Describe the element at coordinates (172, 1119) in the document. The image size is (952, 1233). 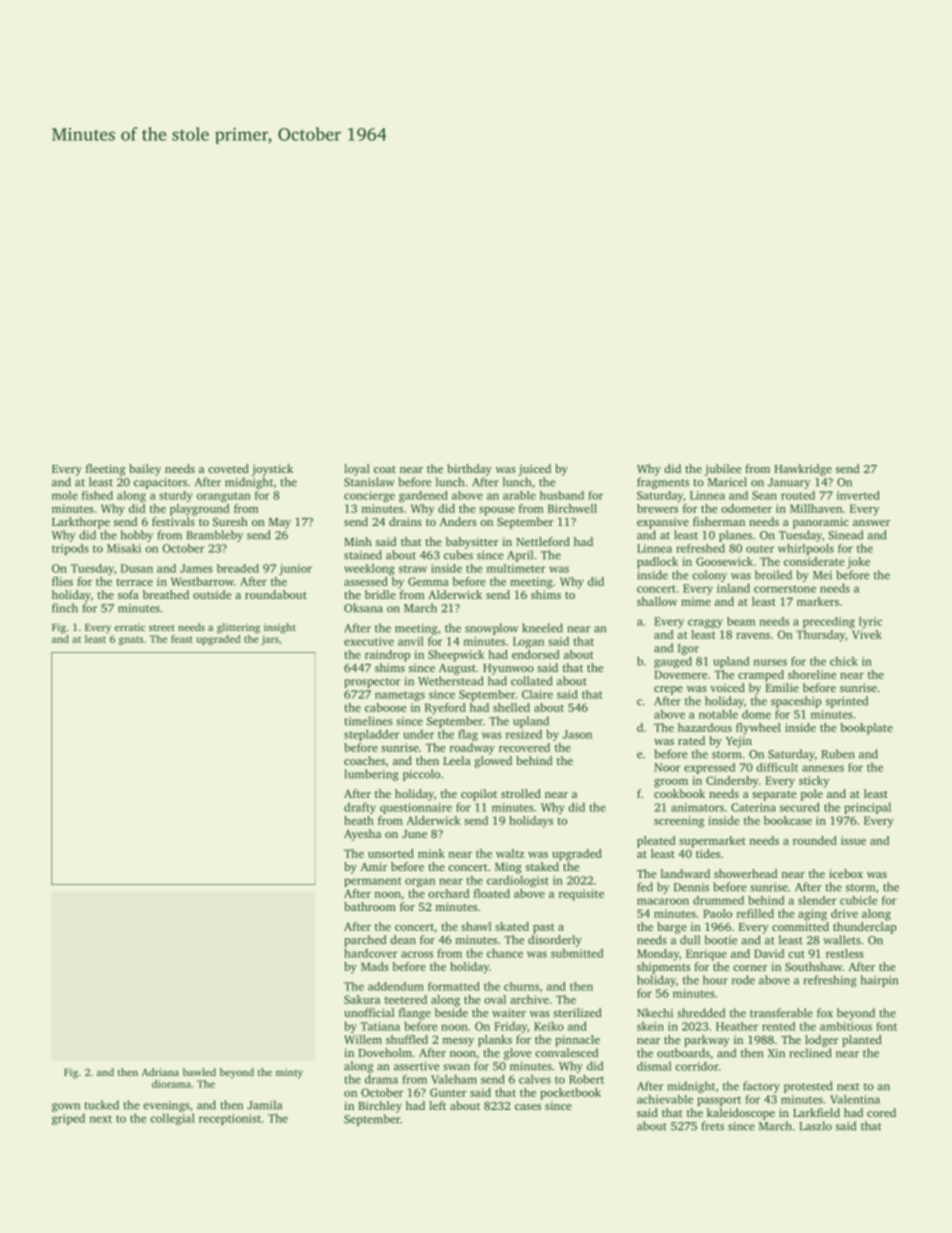
I see `collegial` at that location.
